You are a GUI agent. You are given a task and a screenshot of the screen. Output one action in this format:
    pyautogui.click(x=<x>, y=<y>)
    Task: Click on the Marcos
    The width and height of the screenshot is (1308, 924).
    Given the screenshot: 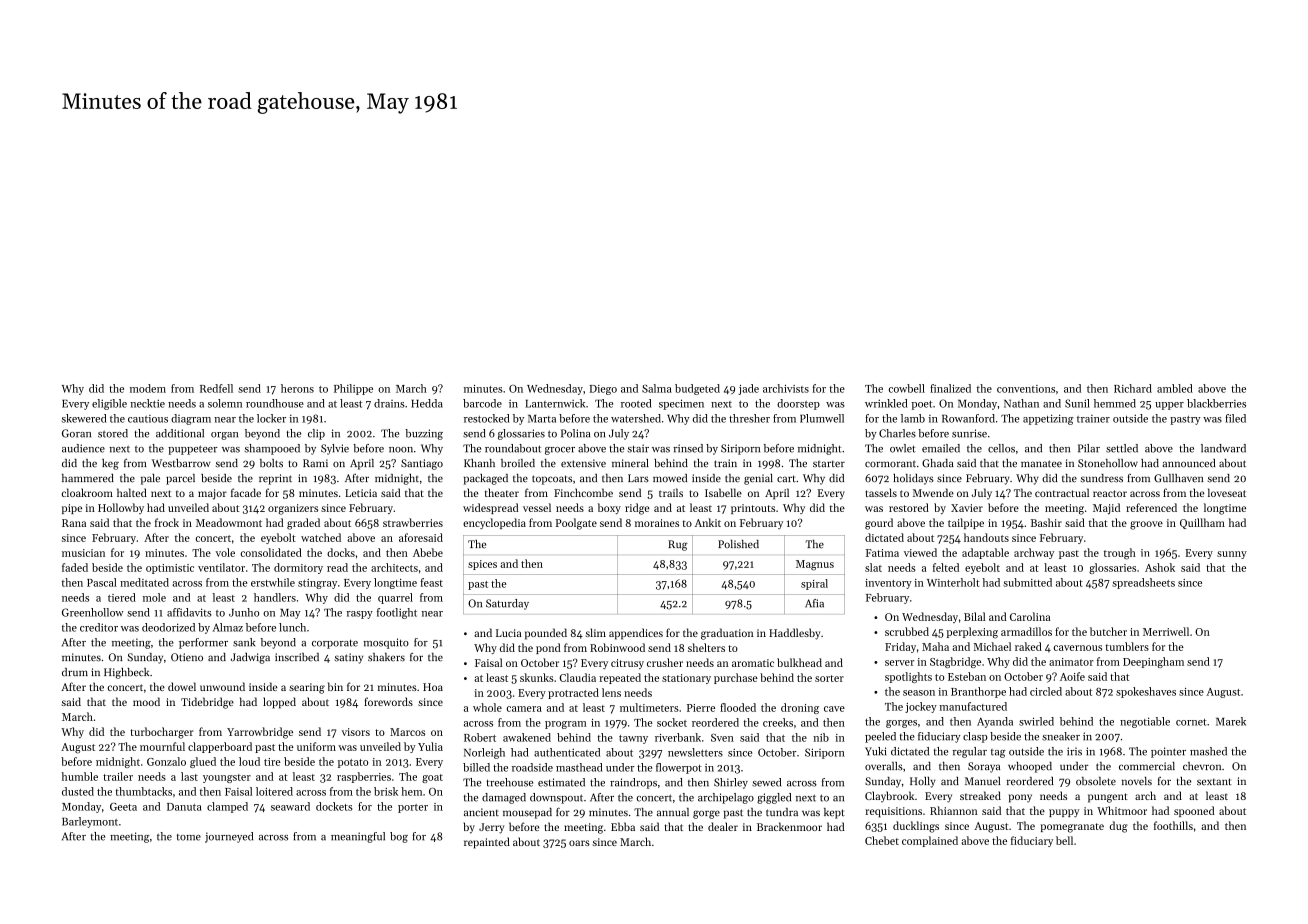 What is the action you would take?
    pyautogui.click(x=407, y=732)
